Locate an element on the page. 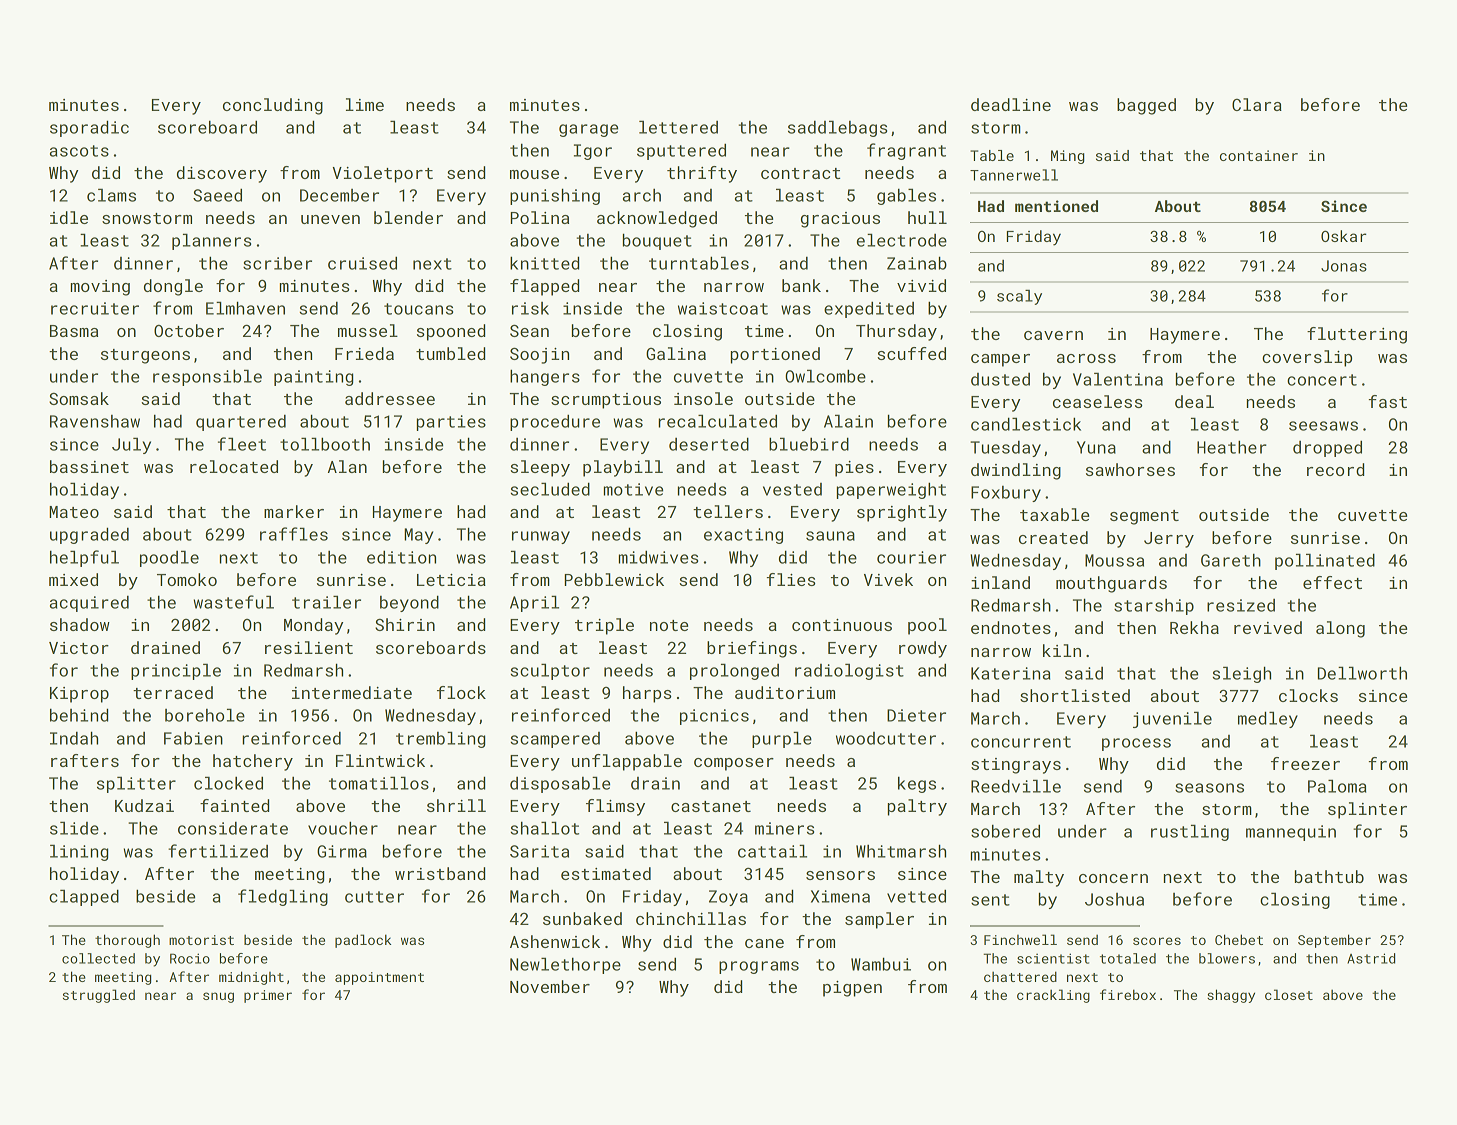  Jonas is located at coordinates (1344, 266).
